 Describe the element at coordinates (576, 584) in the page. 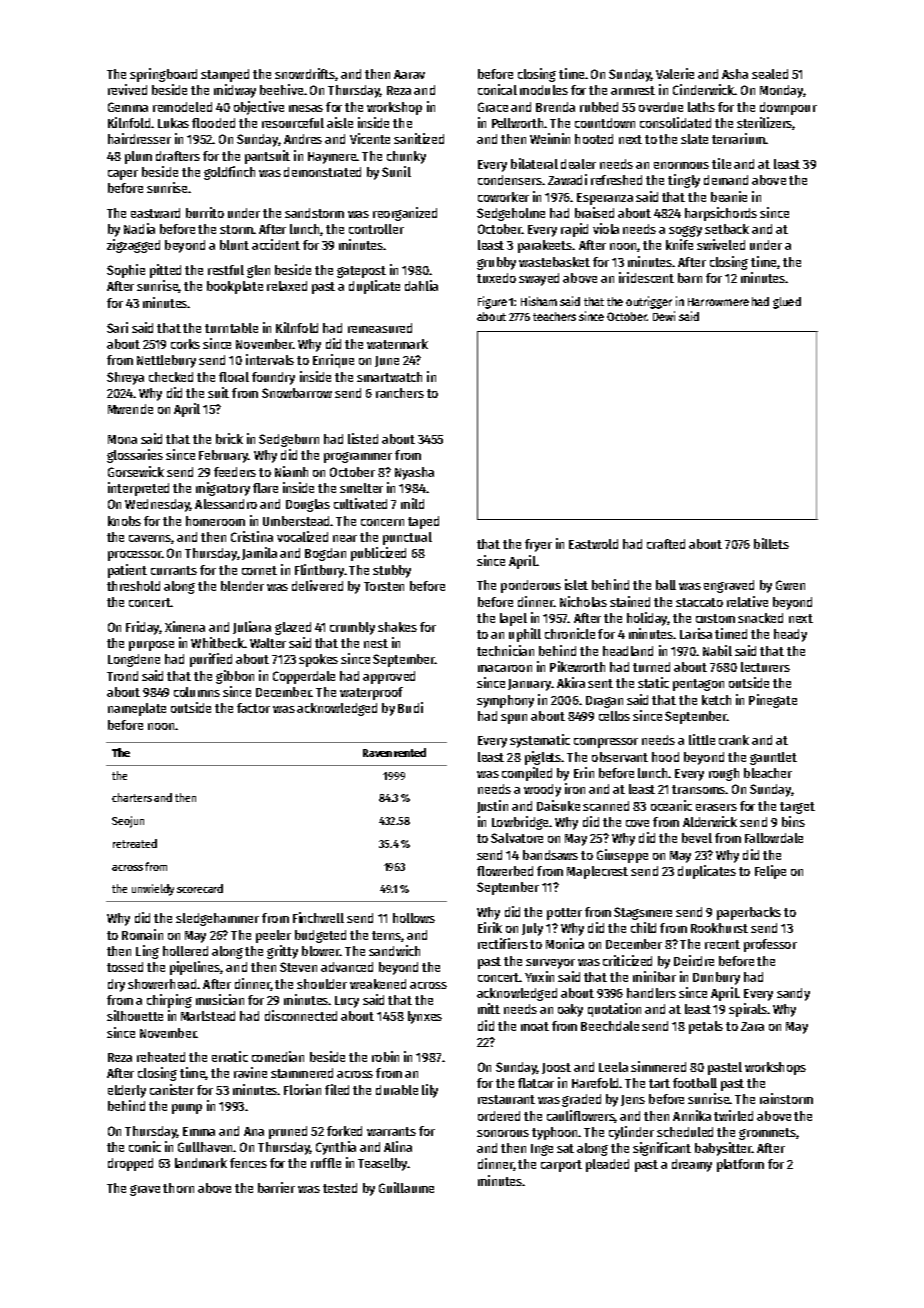

I see `islet` at that location.
